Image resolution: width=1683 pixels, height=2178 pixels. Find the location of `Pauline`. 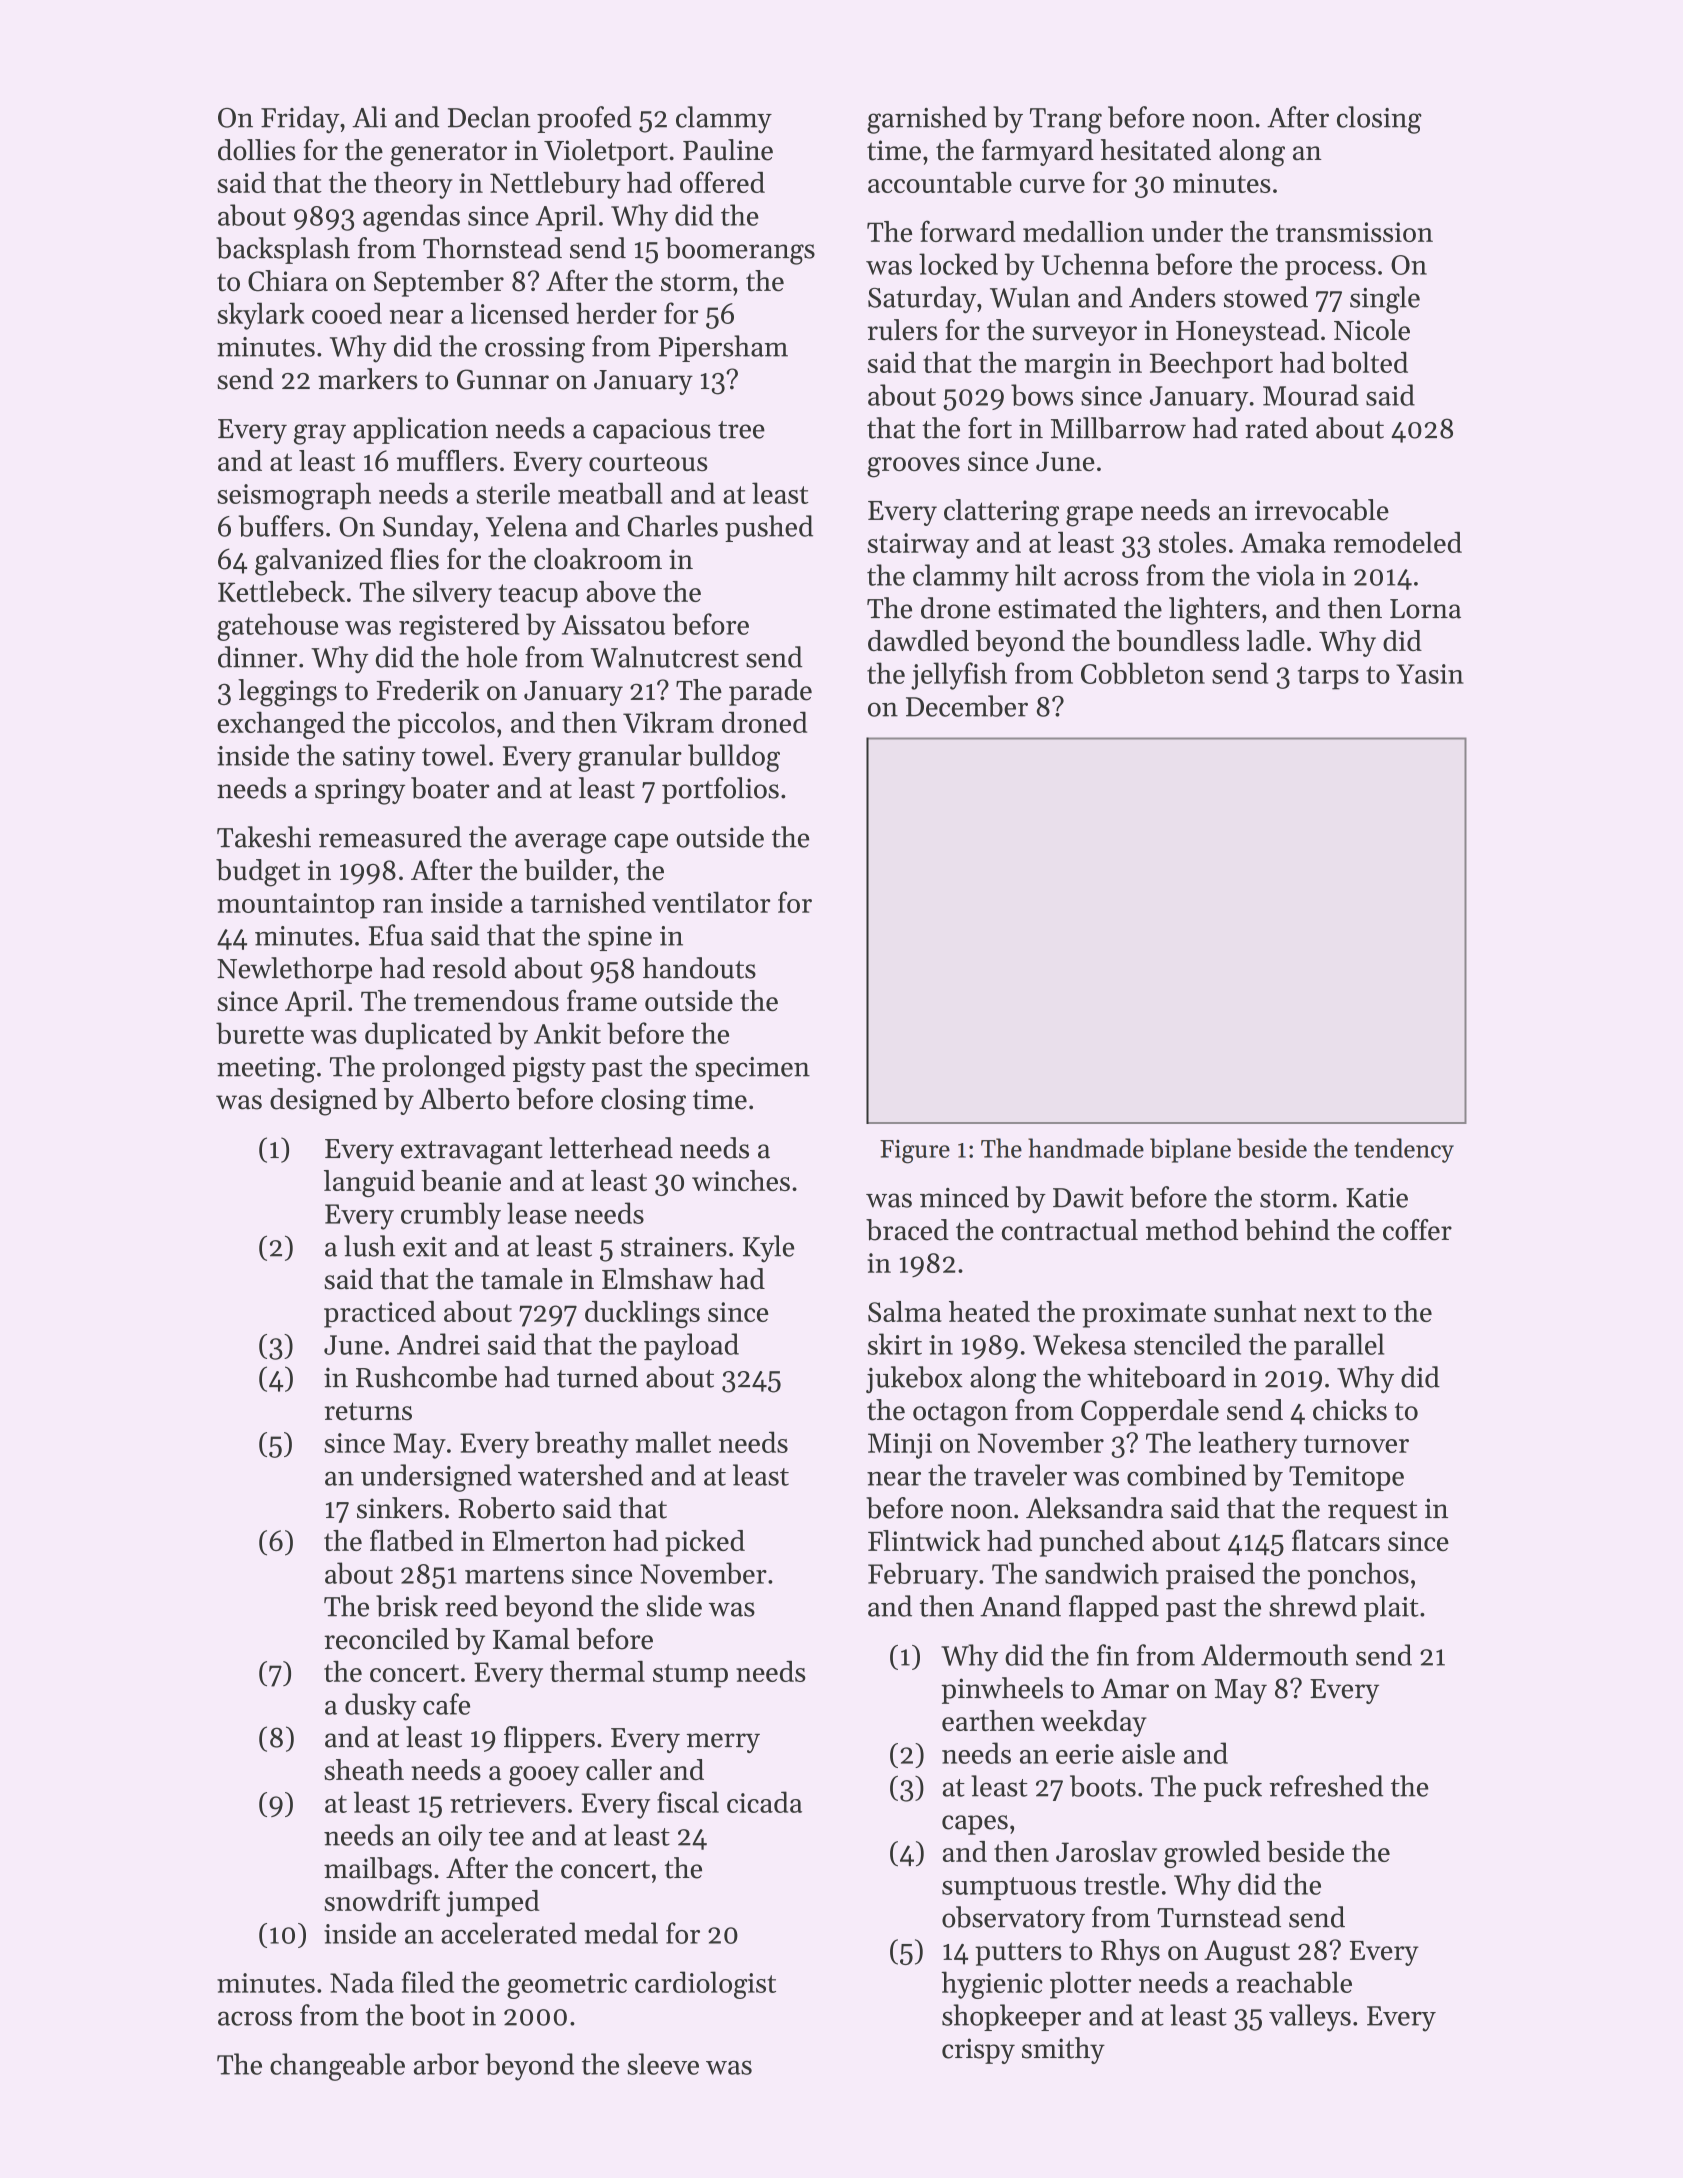

Pauline is located at coordinates (728, 150).
